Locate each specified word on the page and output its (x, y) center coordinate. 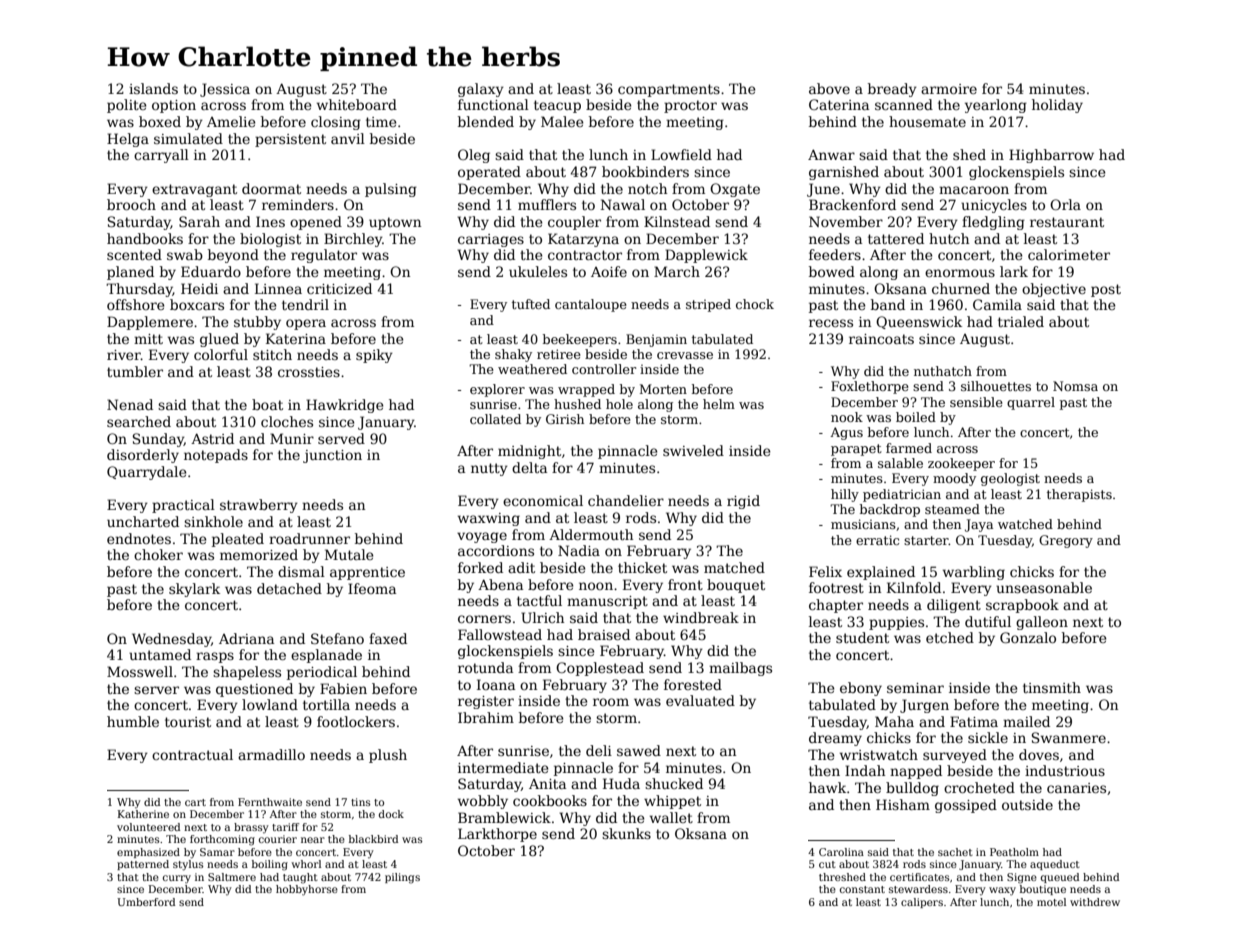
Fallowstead (500, 634)
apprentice (367, 573)
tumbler (135, 371)
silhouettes (996, 386)
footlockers (356, 721)
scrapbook (1022, 606)
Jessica (225, 90)
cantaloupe (591, 305)
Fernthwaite (270, 802)
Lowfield (681, 154)
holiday (1057, 106)
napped (916, 772)
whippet (672, 802)
